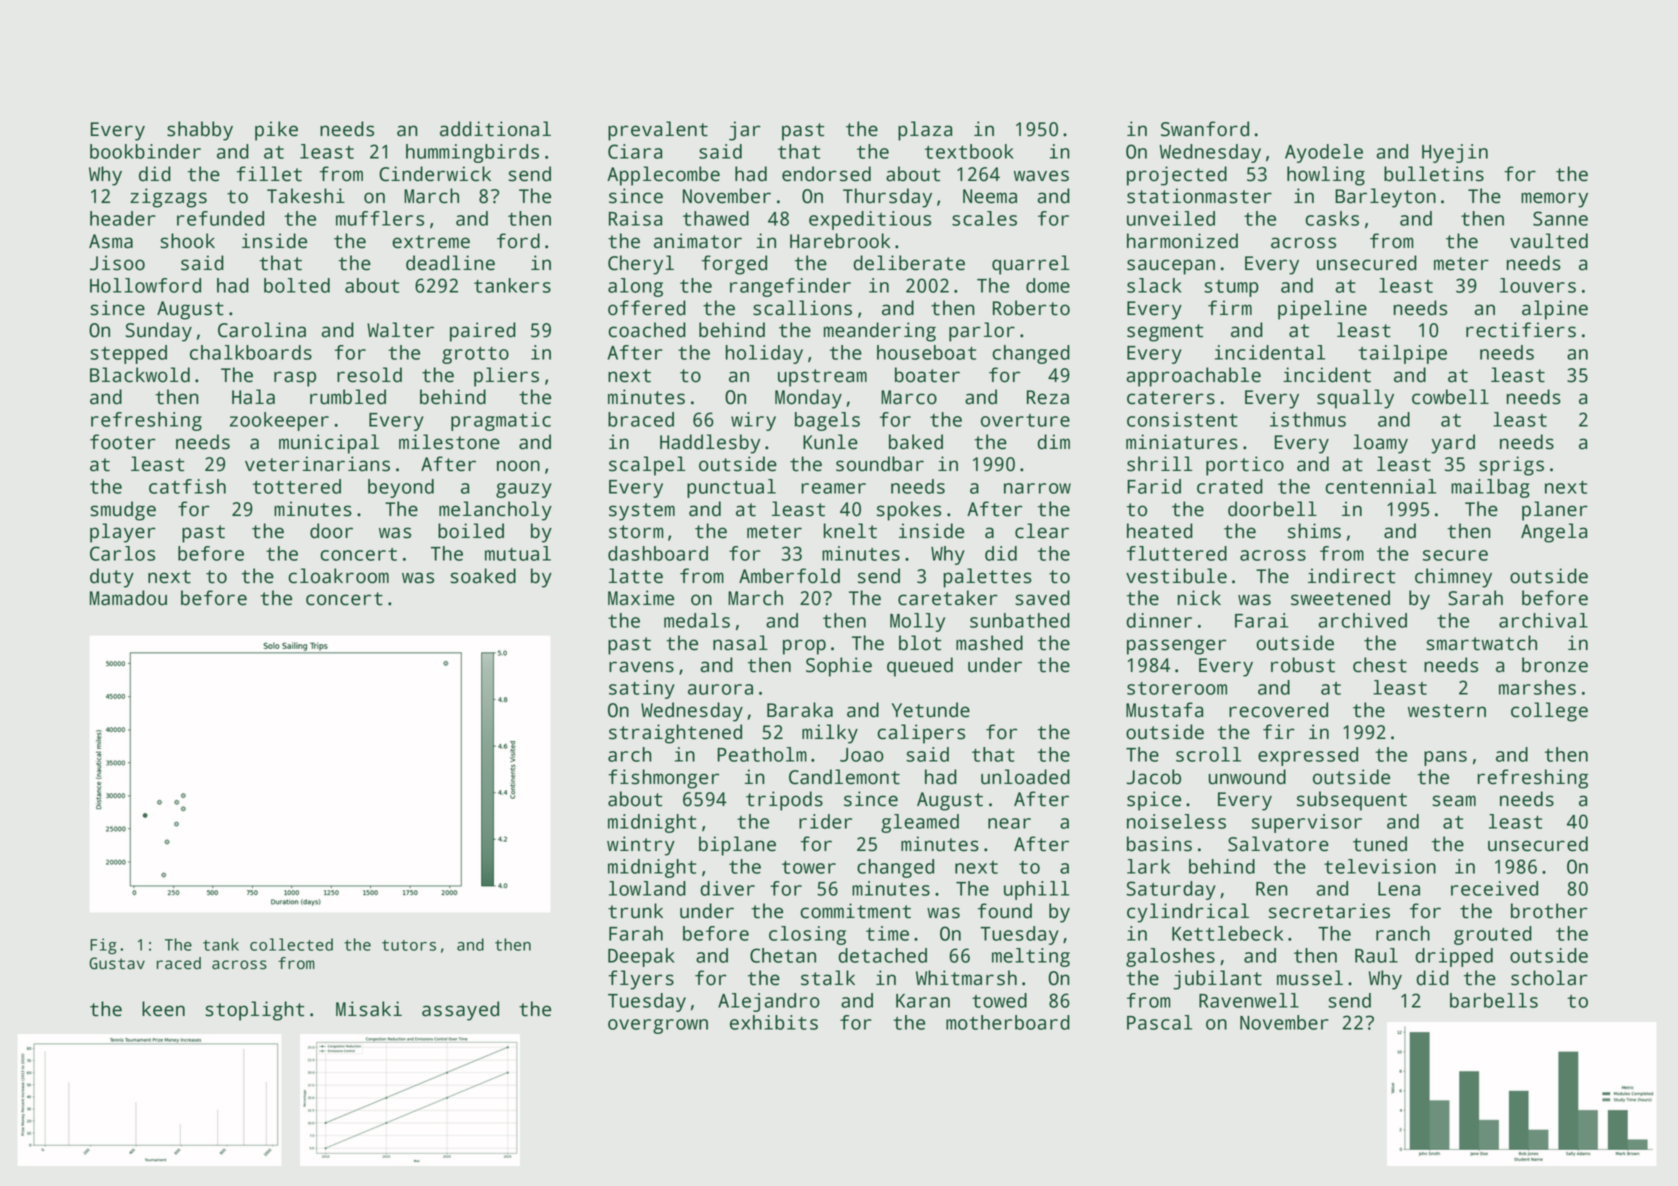 This screenshot has height=1186, width=1678. I want to click on prevalent, so click(658, 131).
